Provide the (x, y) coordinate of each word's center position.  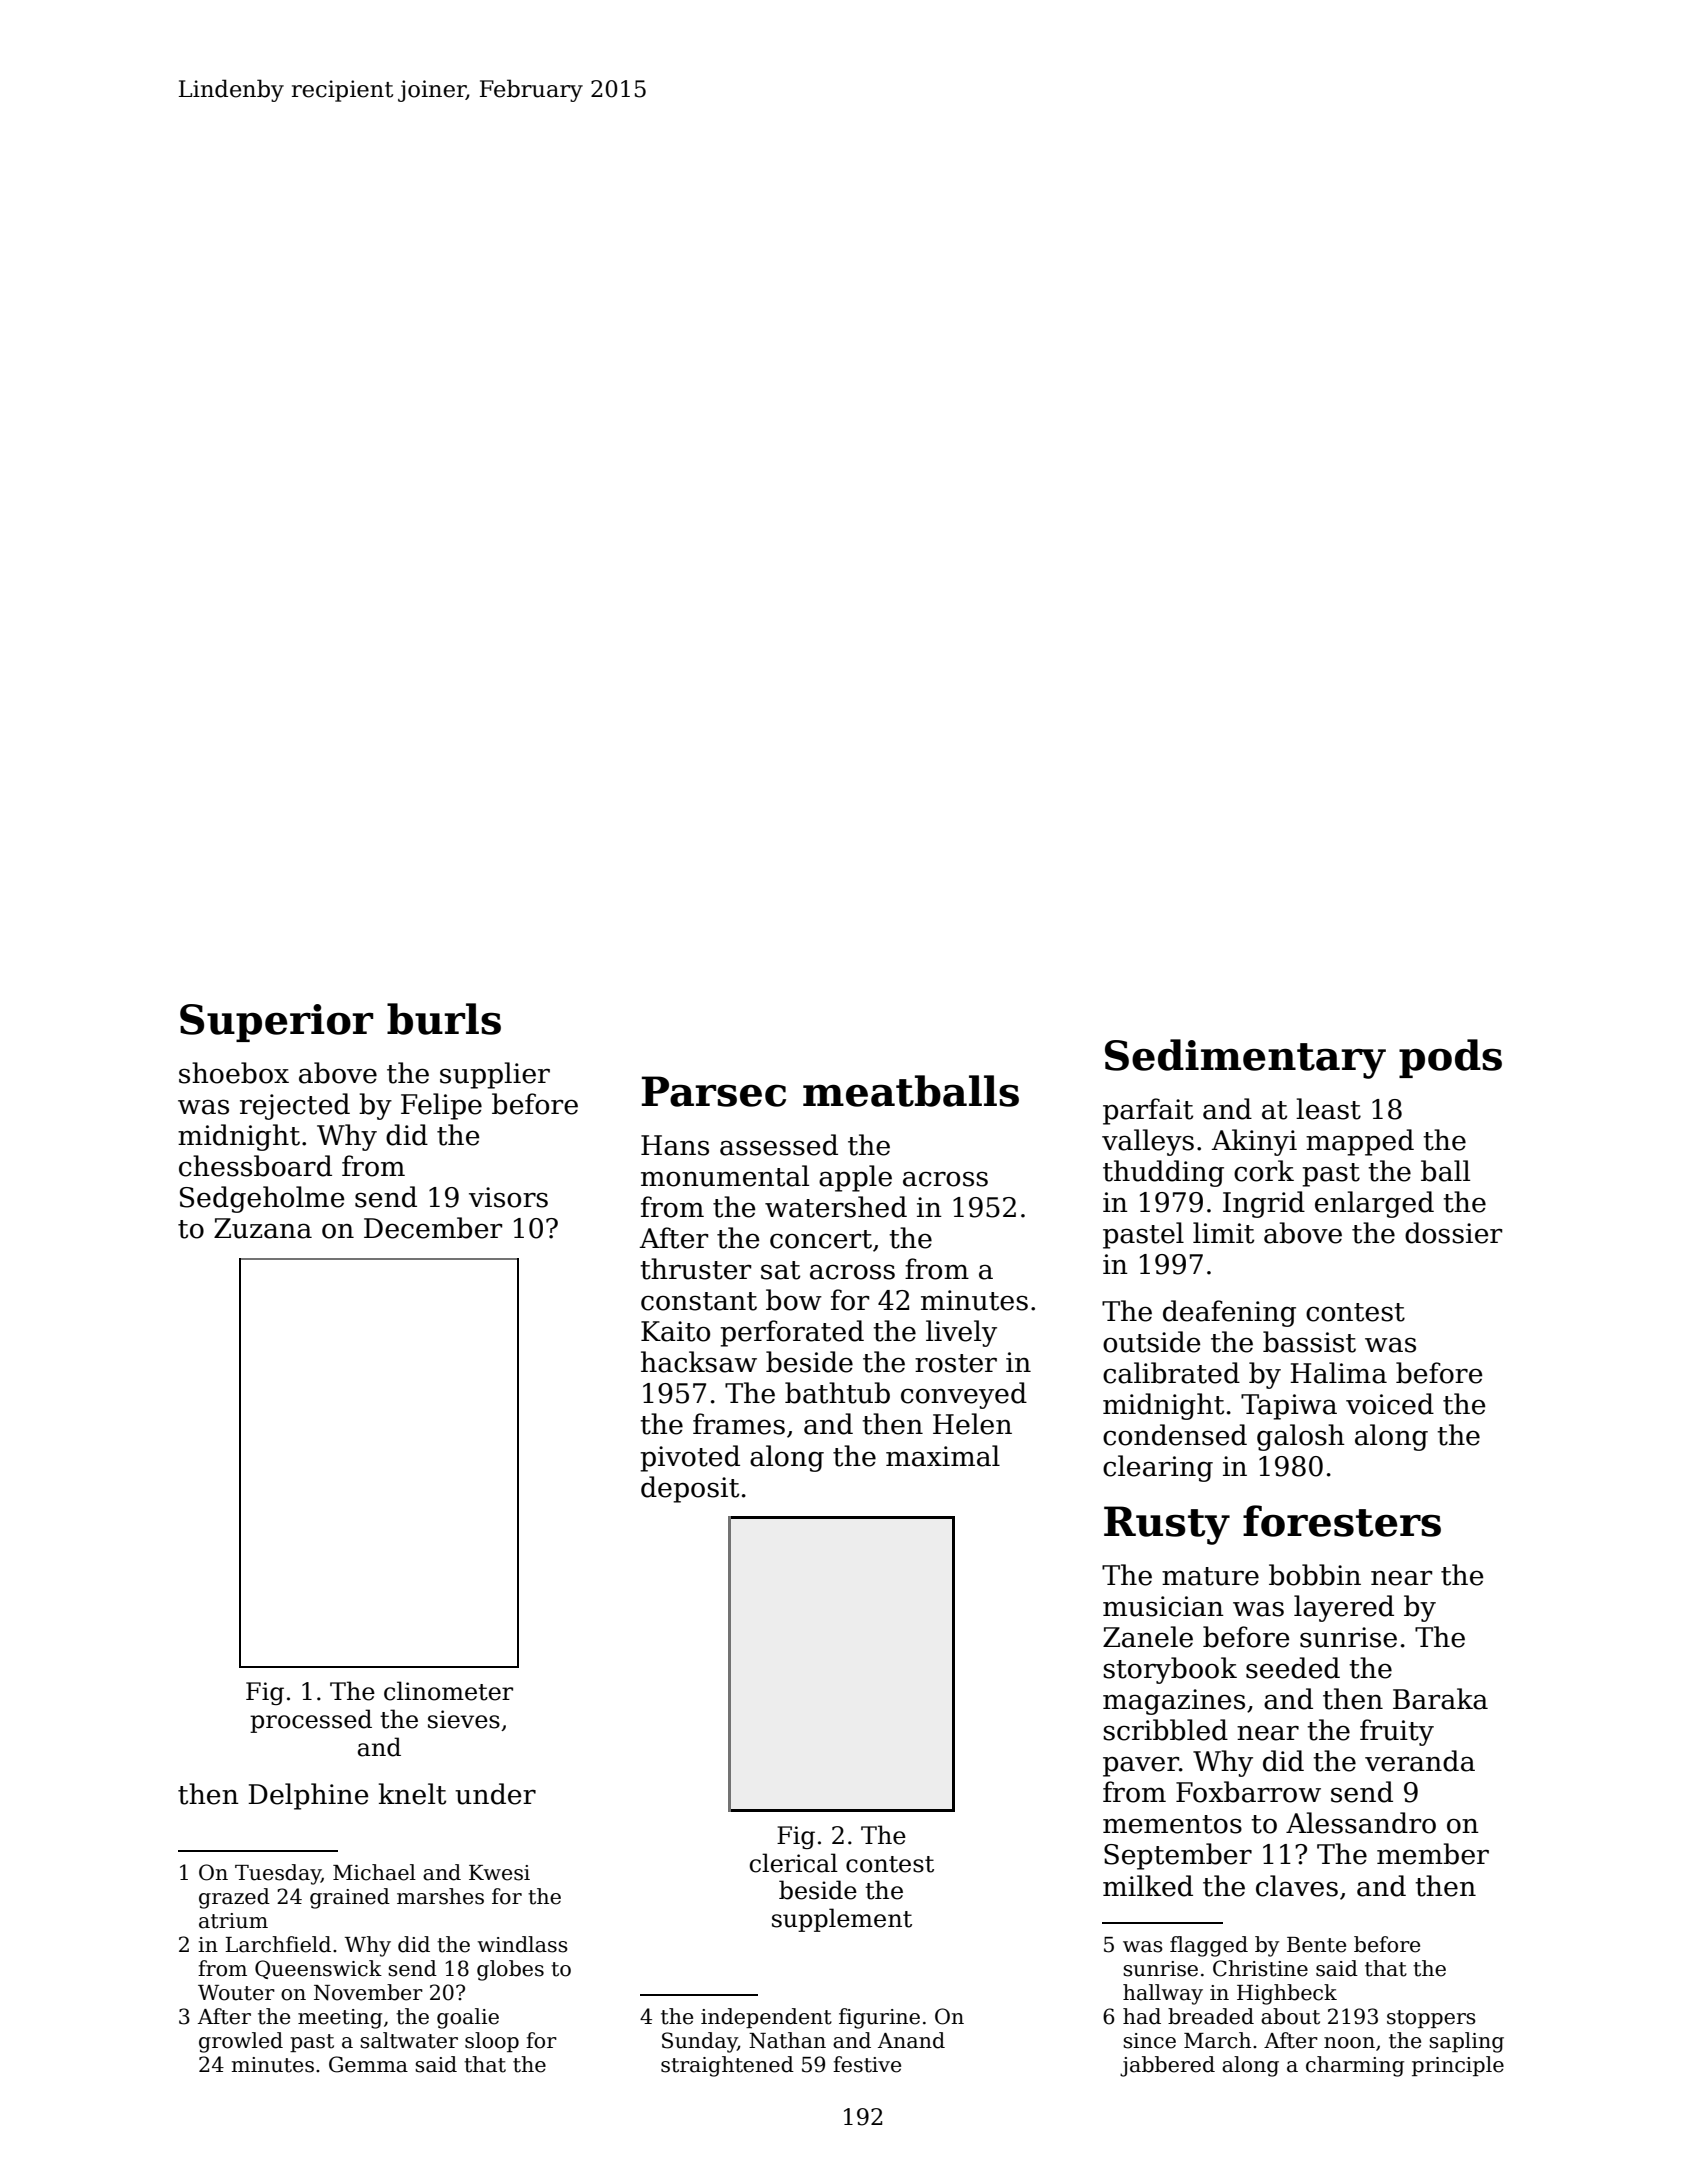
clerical (794, 1863)
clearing (1158, 1468)
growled (241, 2042)
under (495, 1794)
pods (1450, 1058)
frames (739, 1424)
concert (821, 1239)
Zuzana (263, 1228)
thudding (1163, 1173)
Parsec (714, 1091)
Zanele (1148, 1637)
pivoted (690, 1458)
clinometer (448, 1691)
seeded (1293, 1668)
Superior (276, 1023)
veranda (1420, 1761)
